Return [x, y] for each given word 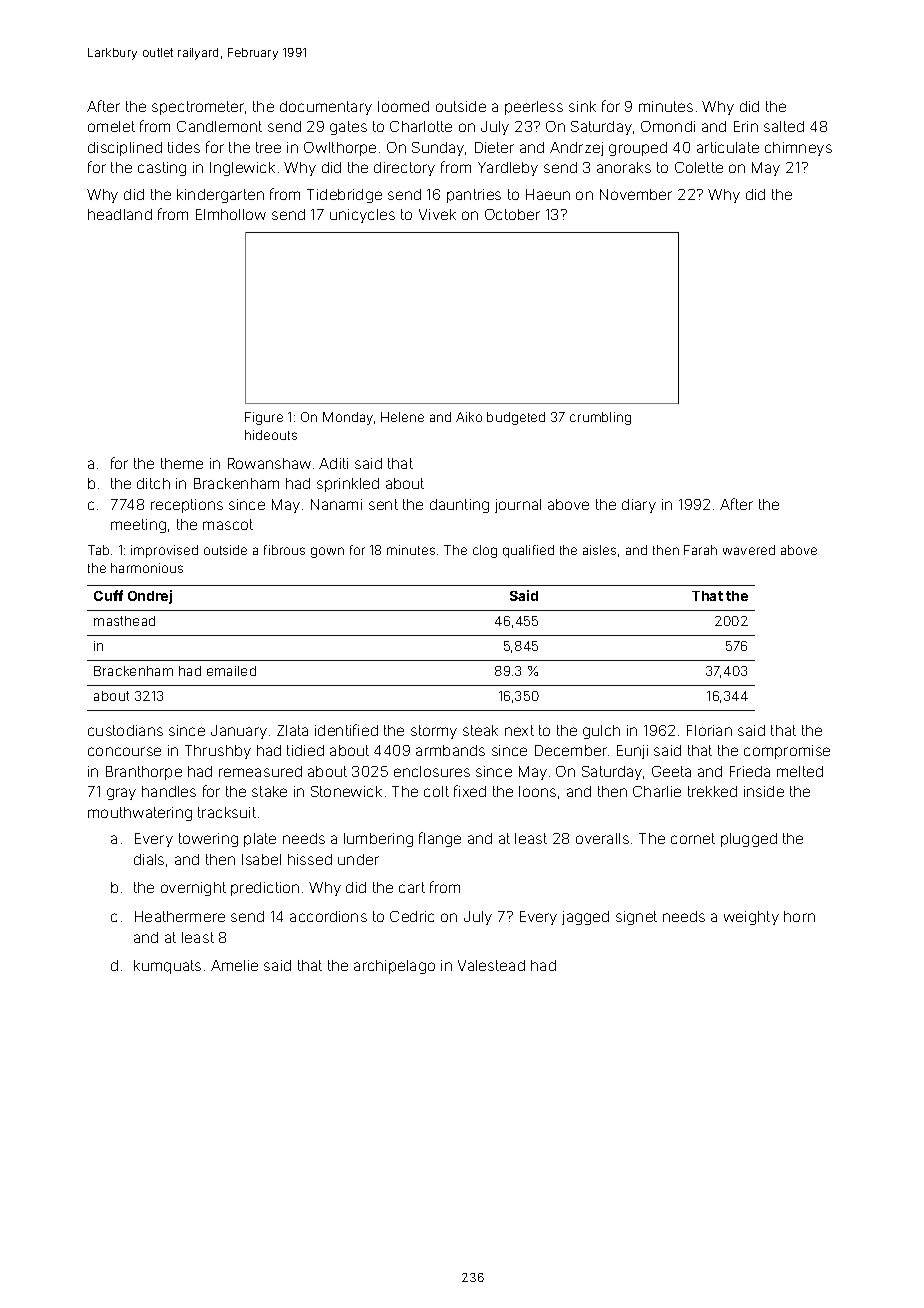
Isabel [261, 859]
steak [480, 730]
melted [800, 771]
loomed [403, 106]
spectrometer [198, 108]
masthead [124, 621]
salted [784, 126]
